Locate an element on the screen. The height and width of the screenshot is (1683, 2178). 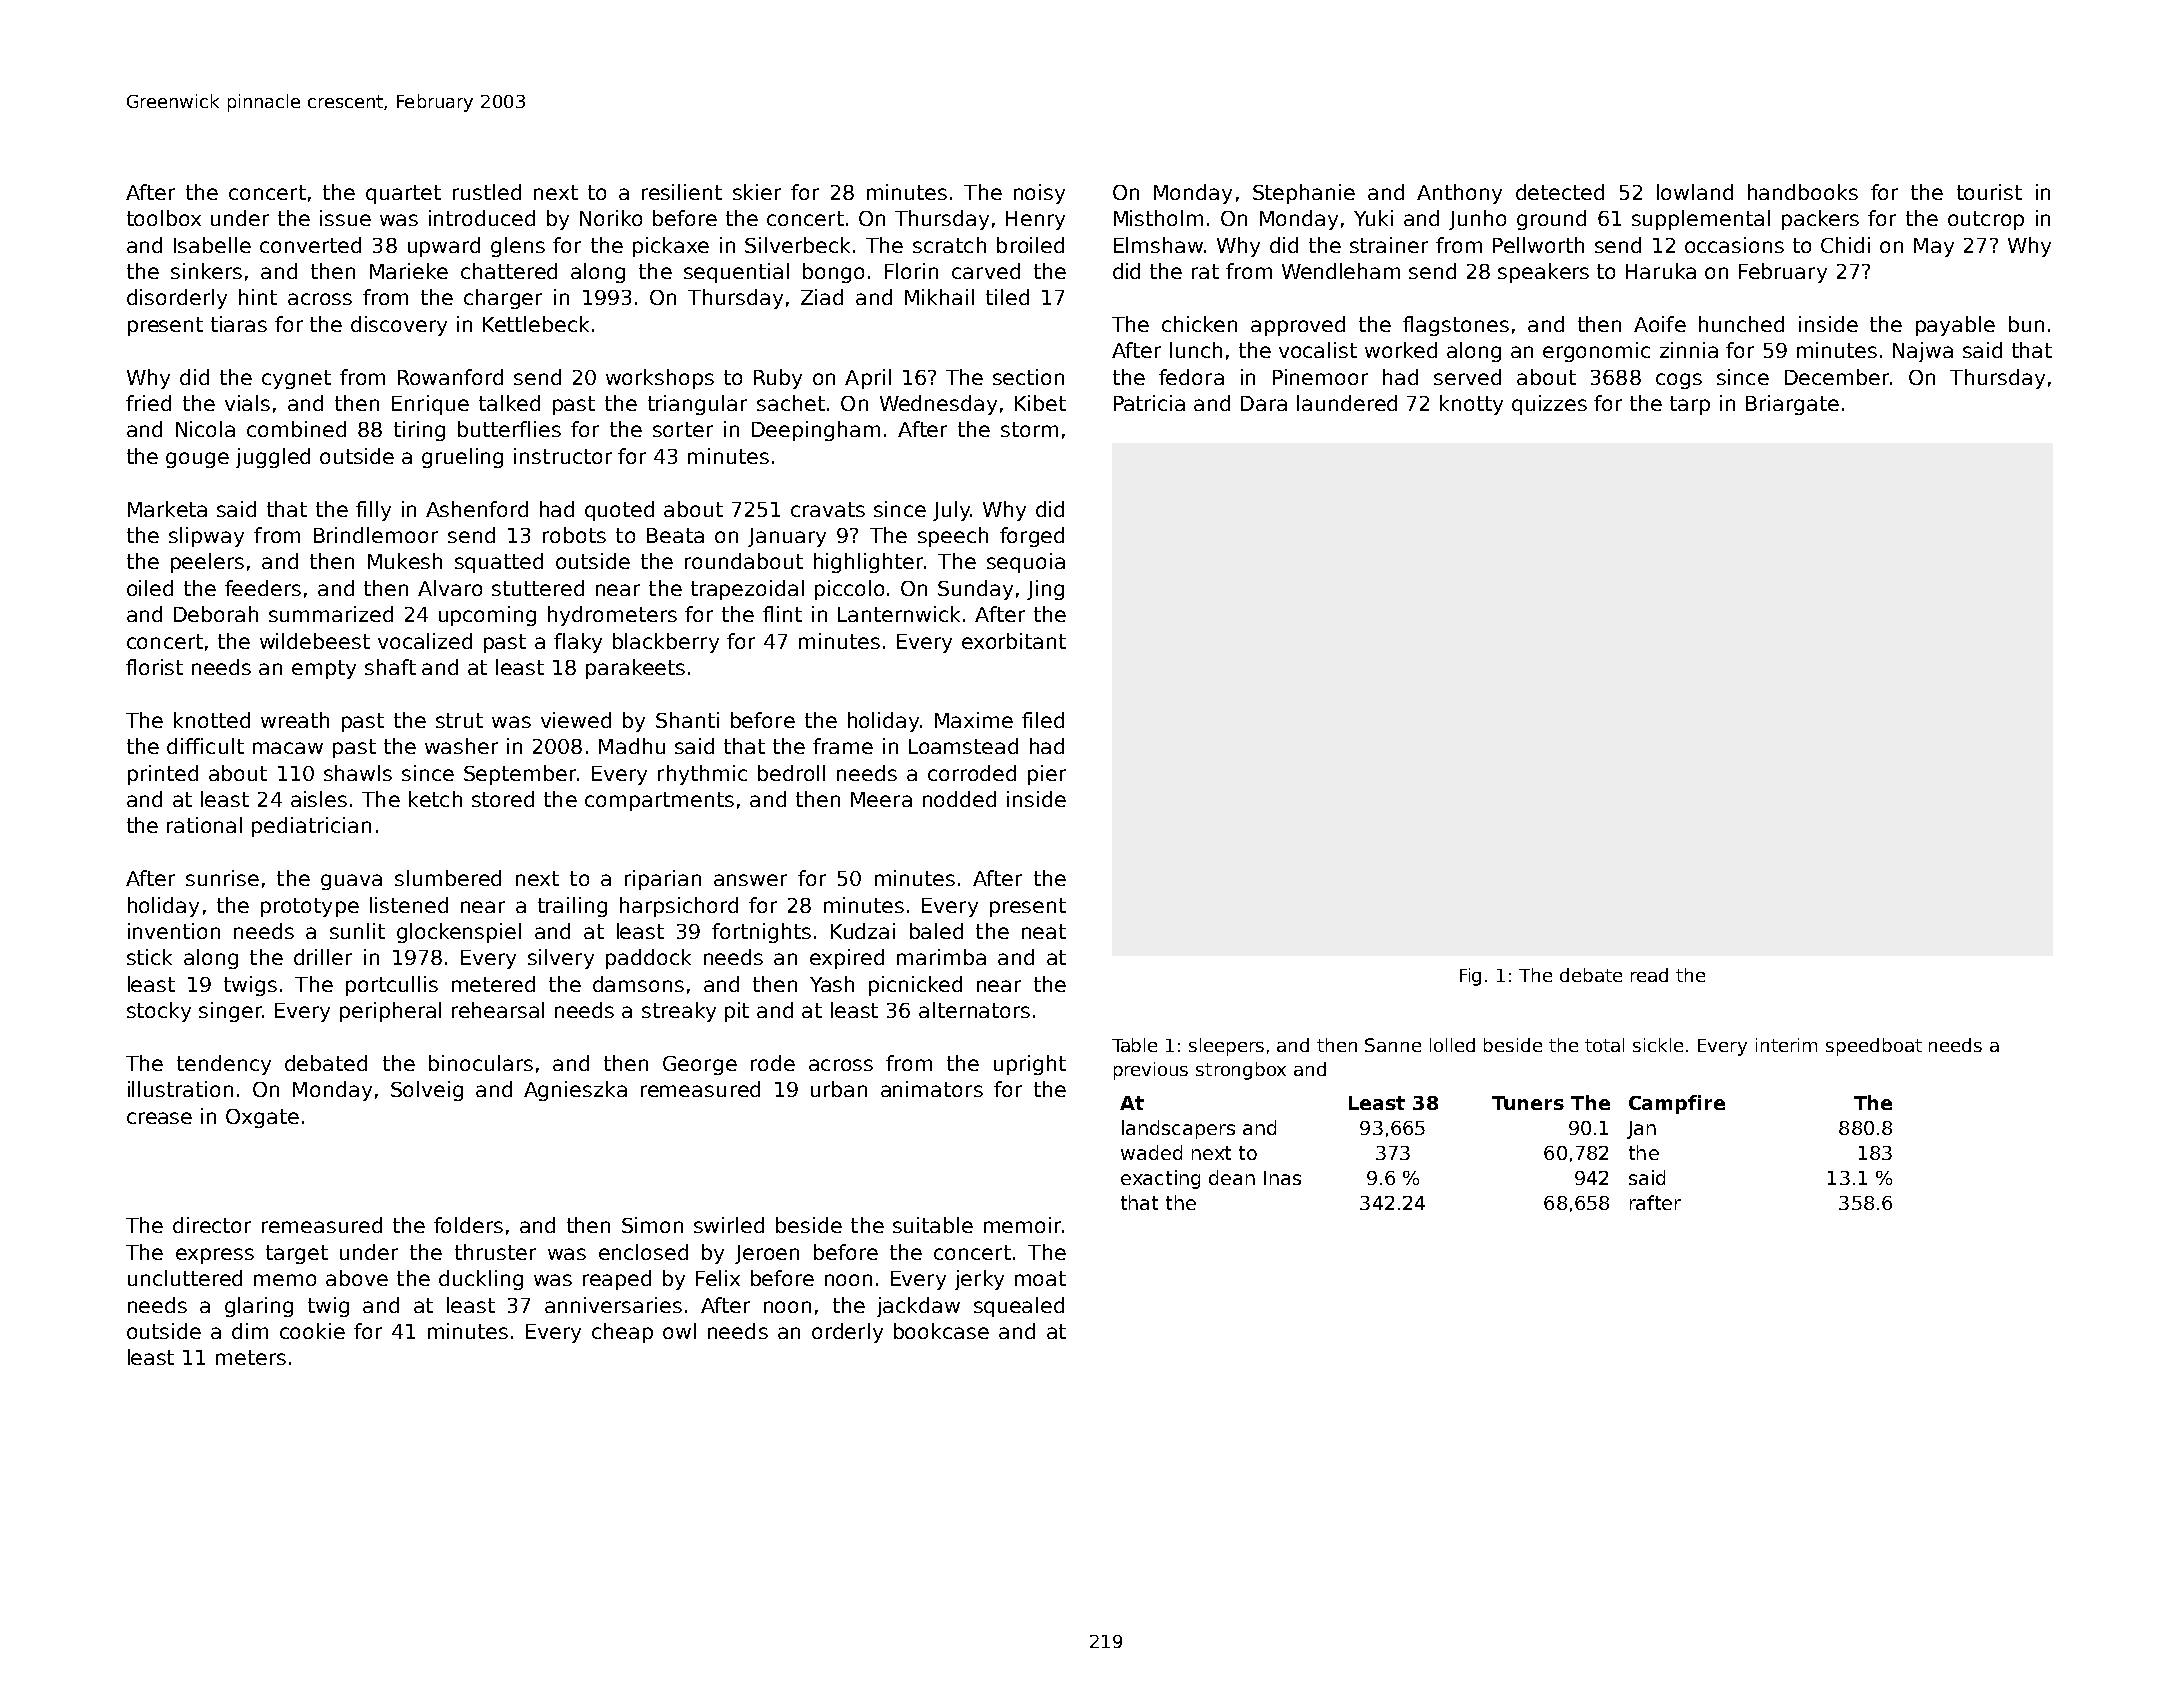
Oxgate is located at coordinates (262, 1118).
